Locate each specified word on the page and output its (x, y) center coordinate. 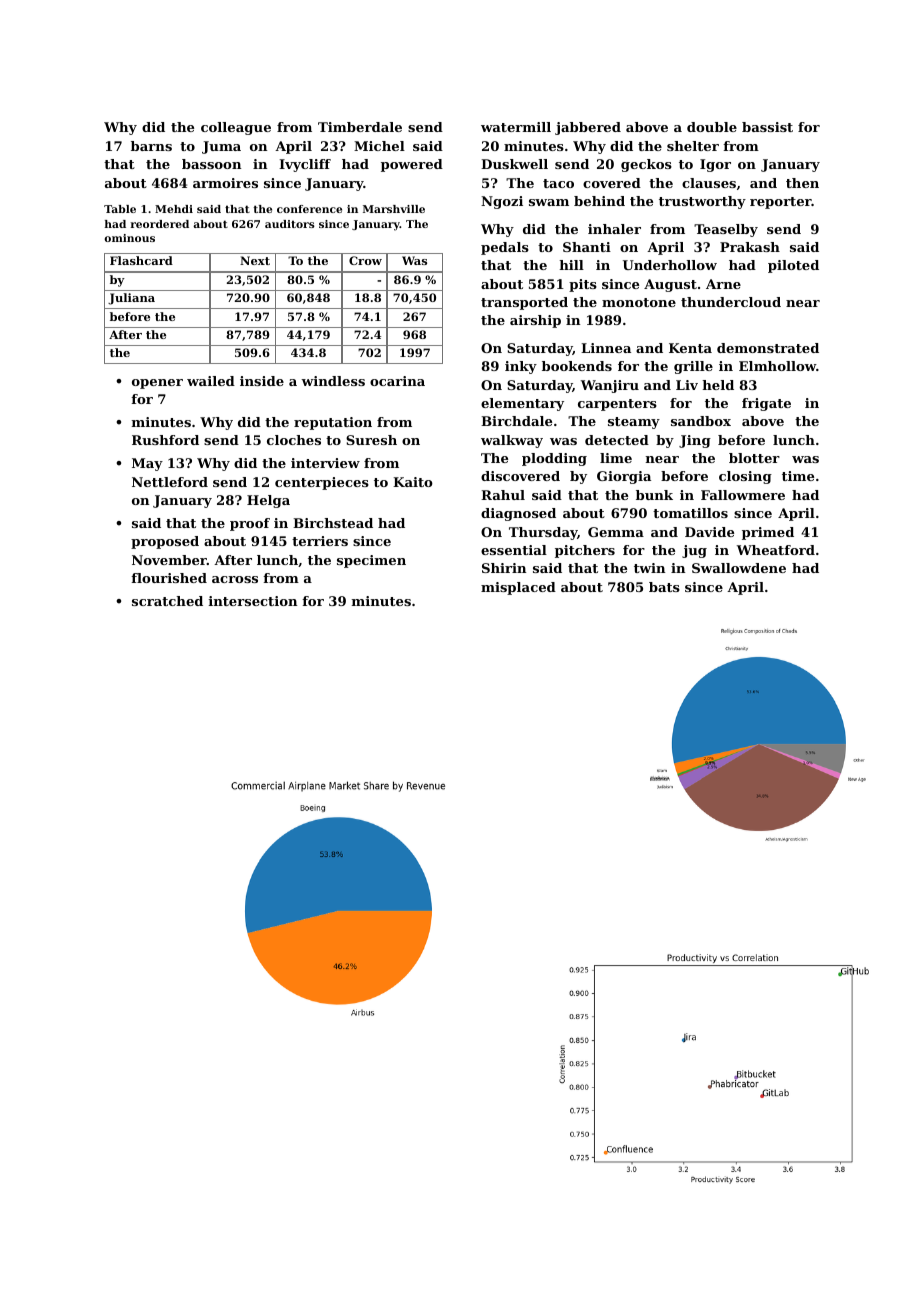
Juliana (131, 299)
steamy (634, 423)
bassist (767, 127)
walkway (512, 441)
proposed (165, 542)
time (798, 476)
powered (412, 165)
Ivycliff (305, 165)
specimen (371, 561)
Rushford (165, 440)
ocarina (397, 381)
